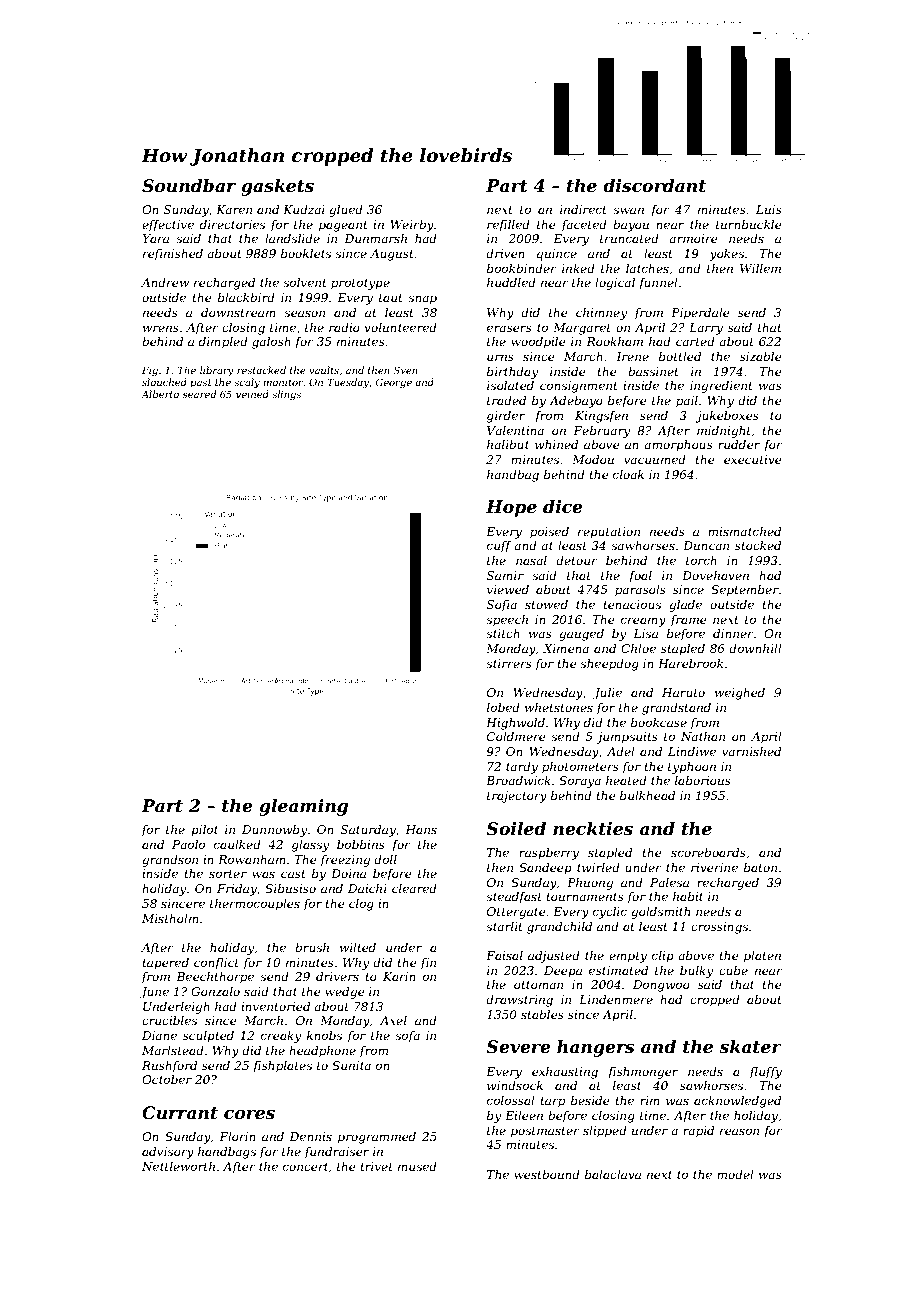 This document has width=924, height=1314. What do you see at coordinates (582, 329) in the document?
I see `Margaret` at bounding box center [582, 329].
